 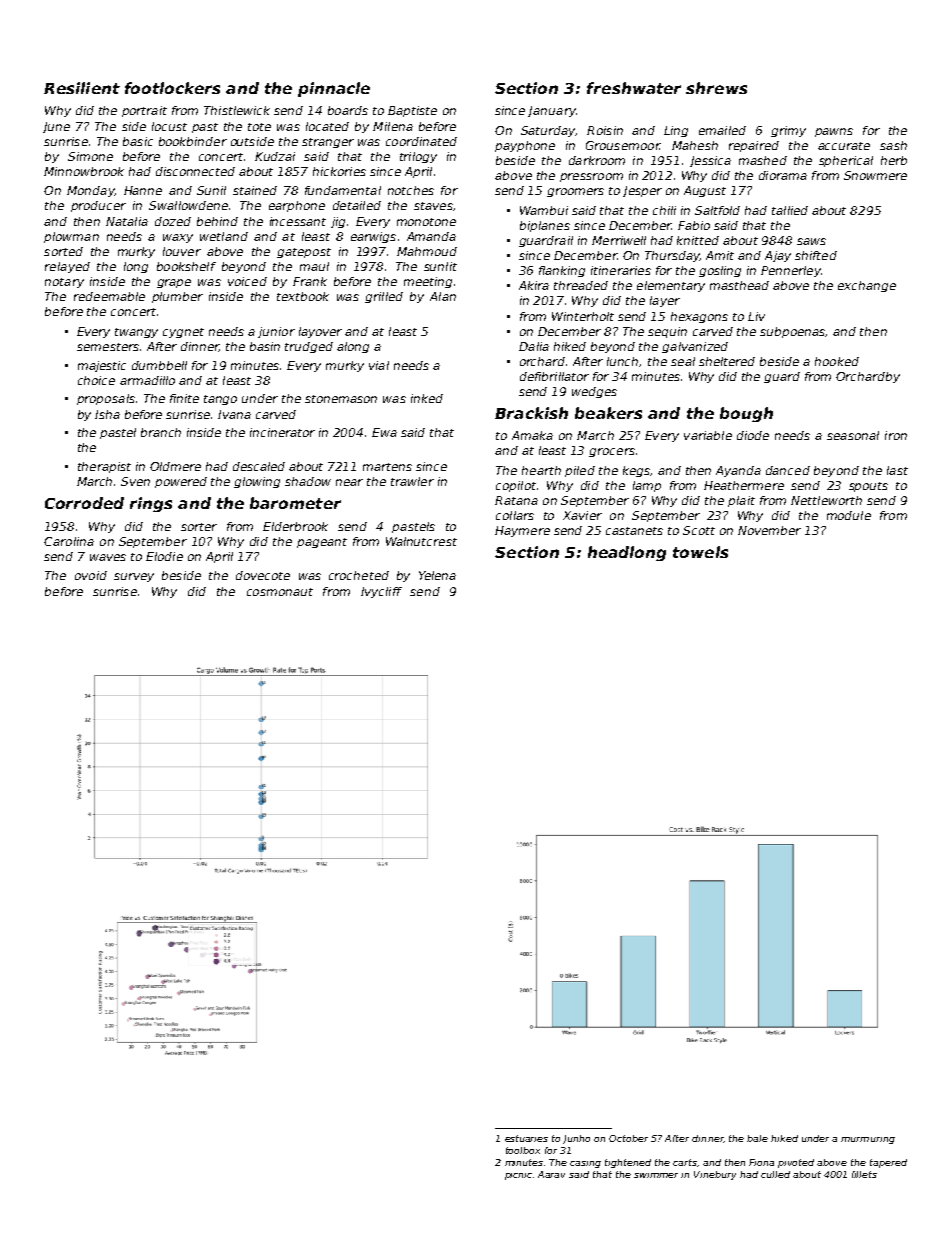 I want to click on sorter, so click(x=199, y=527).
